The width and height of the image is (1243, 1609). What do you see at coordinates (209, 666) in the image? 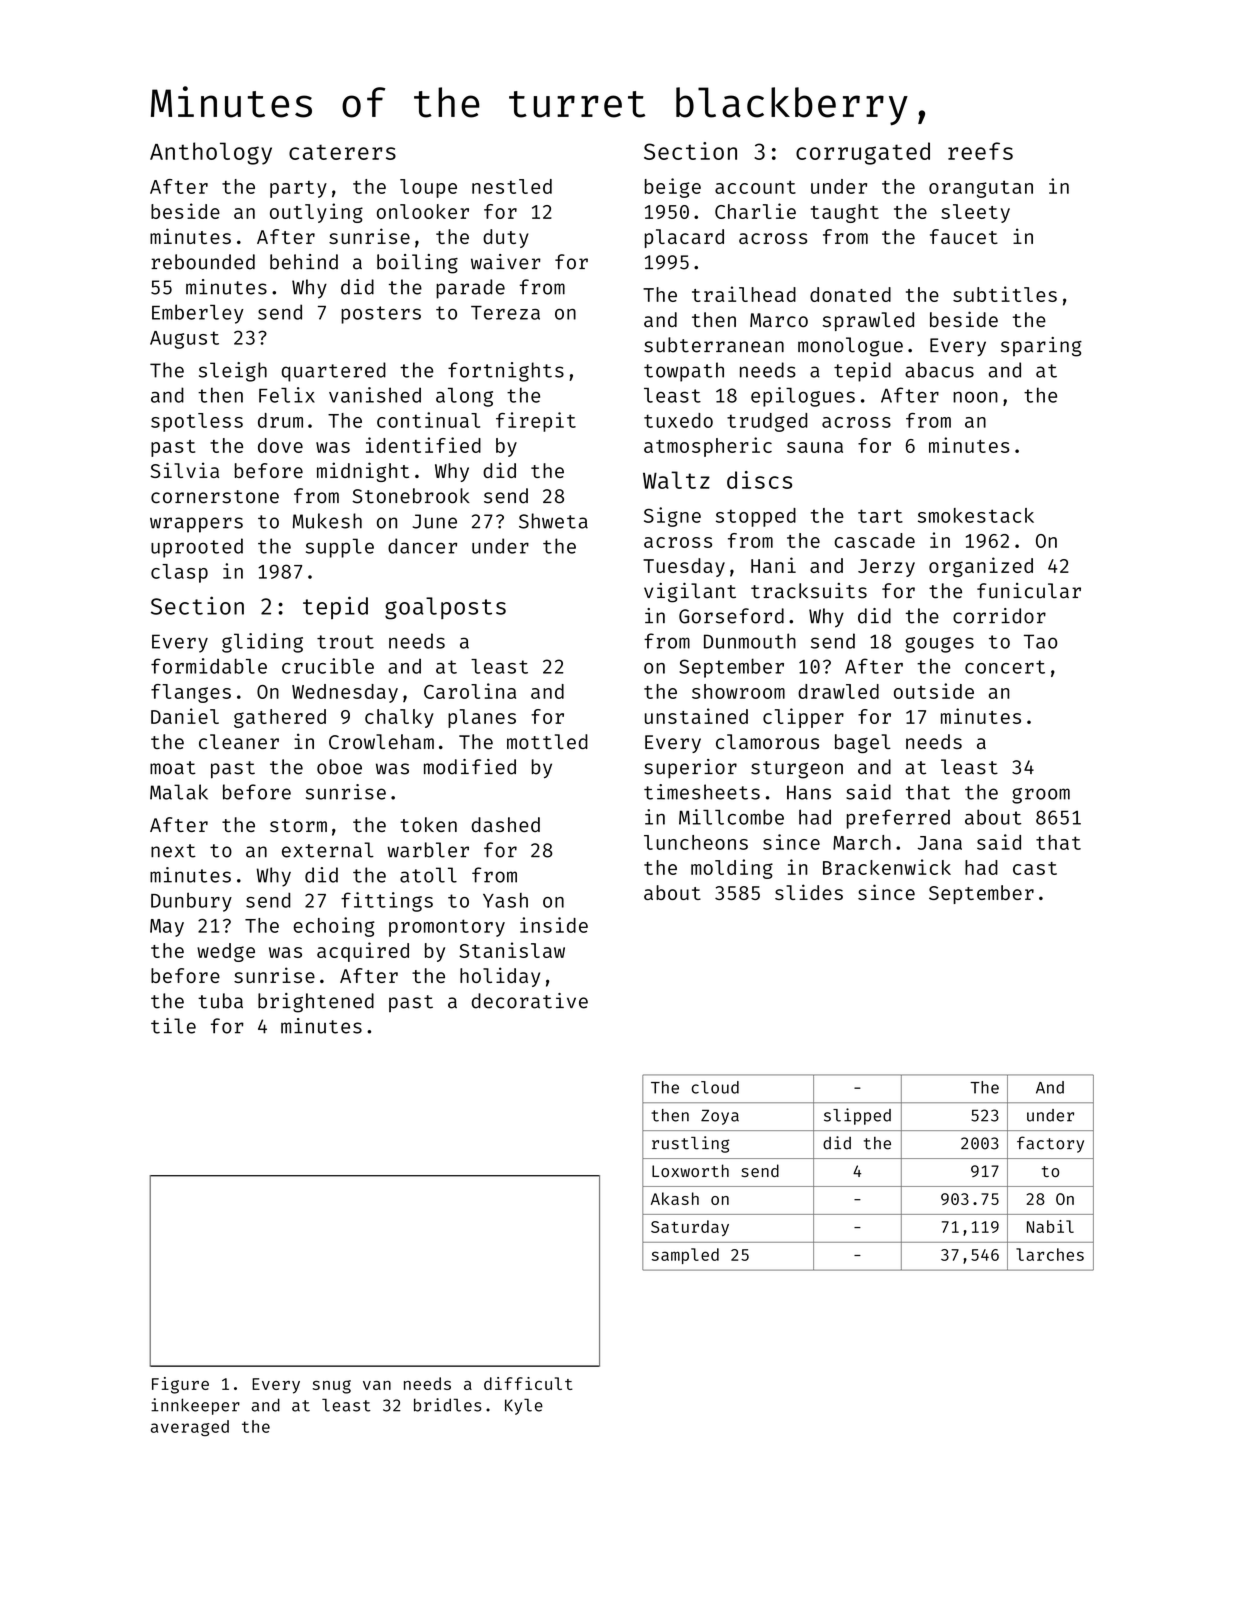
I see `formidable` at bounding box center [209, 666].
